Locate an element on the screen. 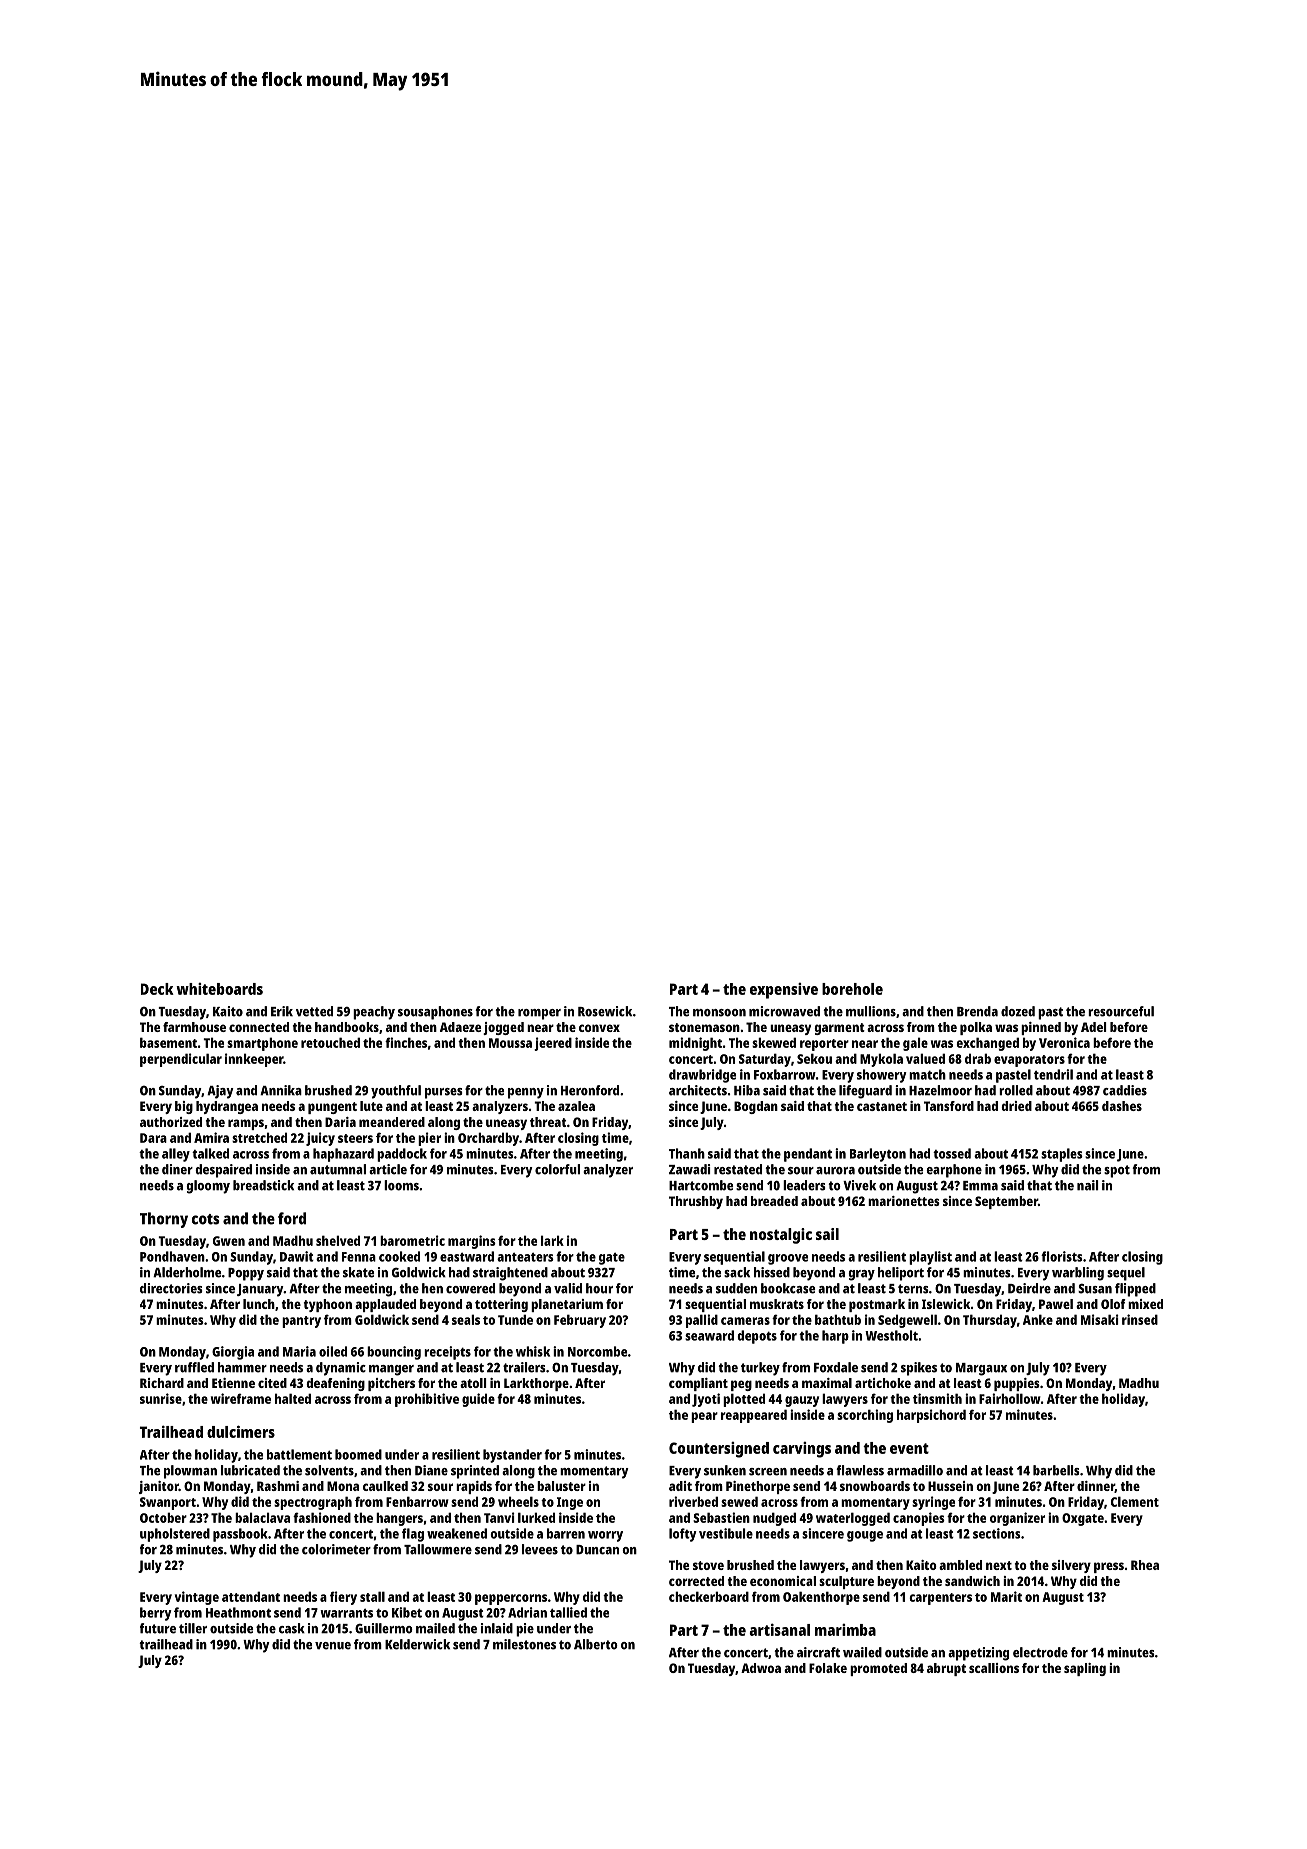 The image size is (1307, 1849). Adel is located at coordinates (1093, 1027).
